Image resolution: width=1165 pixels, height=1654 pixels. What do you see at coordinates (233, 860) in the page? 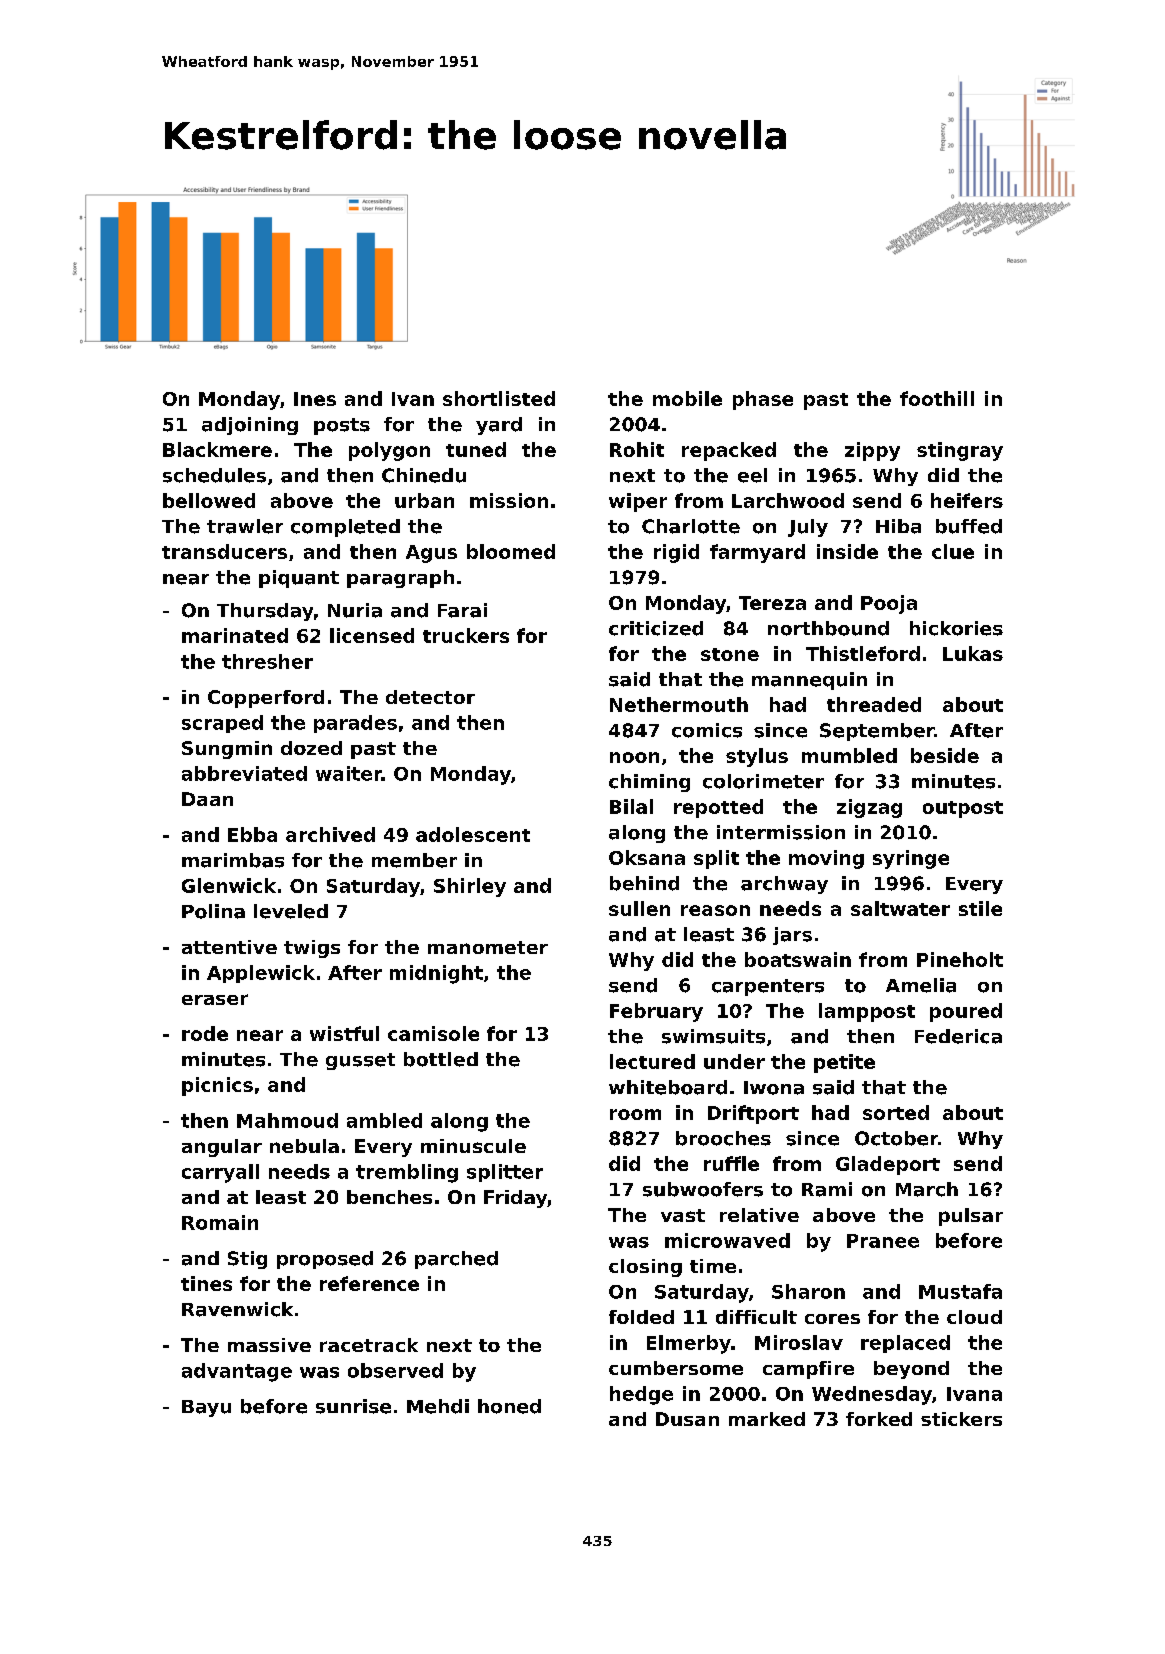
I see `marimbas` at bounding box center [233, 860].
